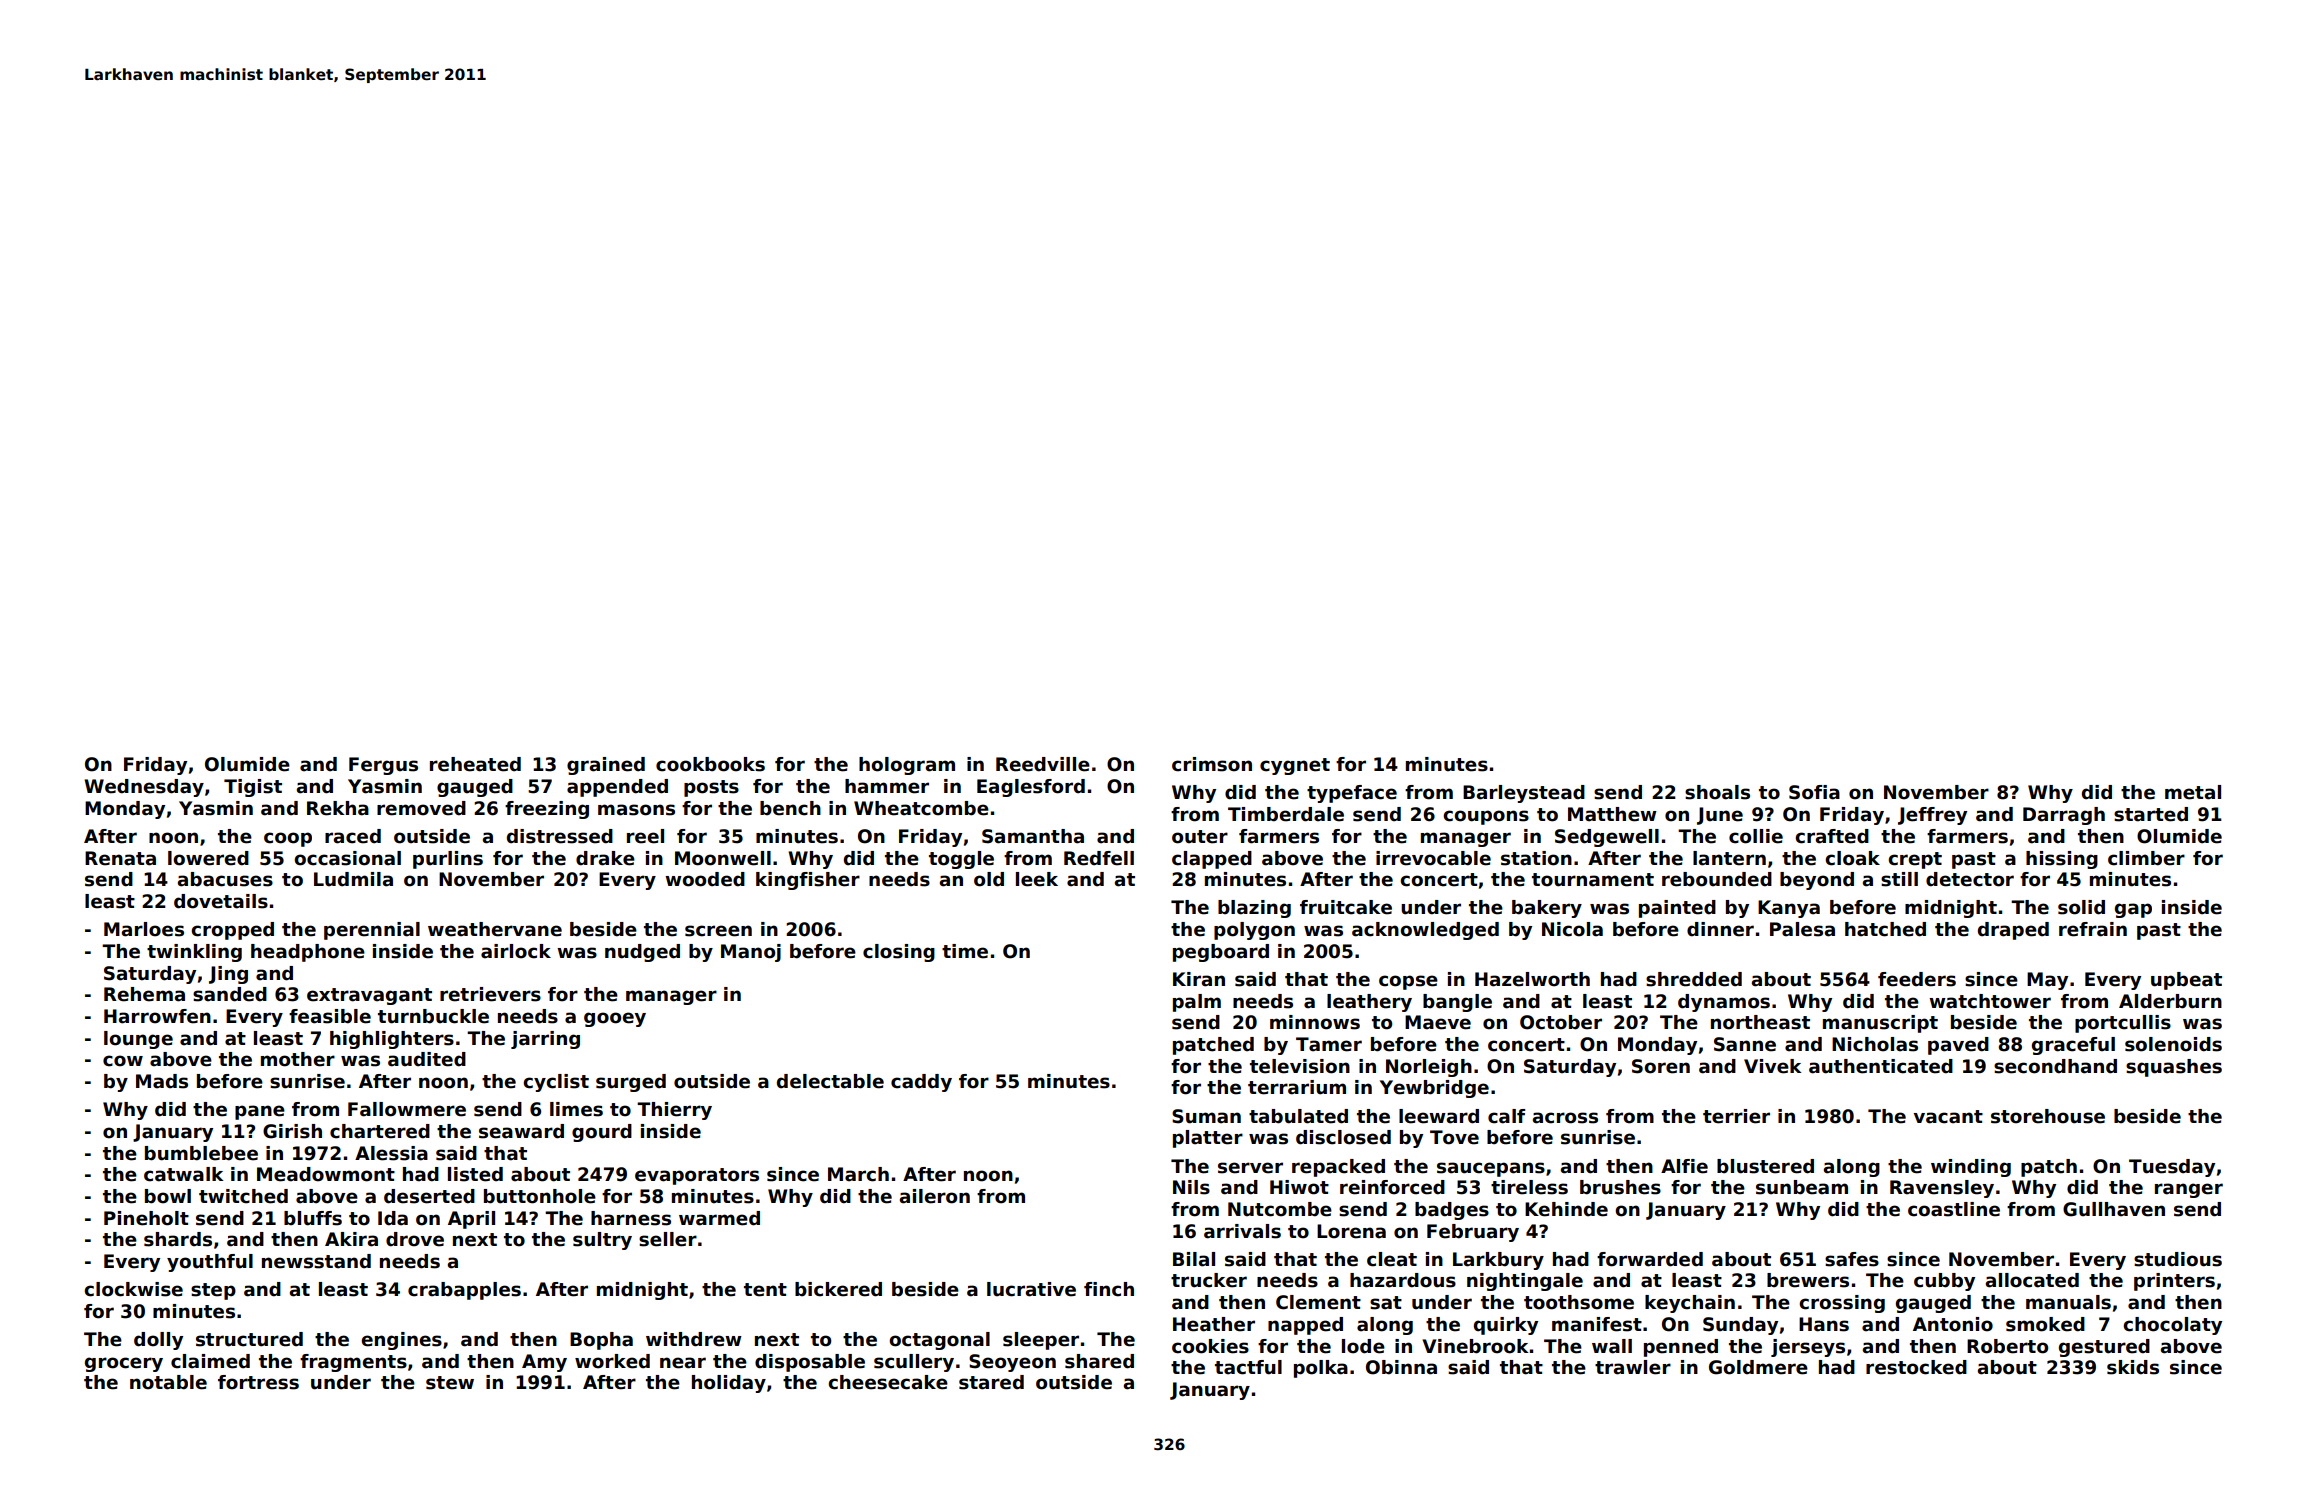 This screenshot has width=2307, height=1493. I want to click on hologram, so click(907, 766).
